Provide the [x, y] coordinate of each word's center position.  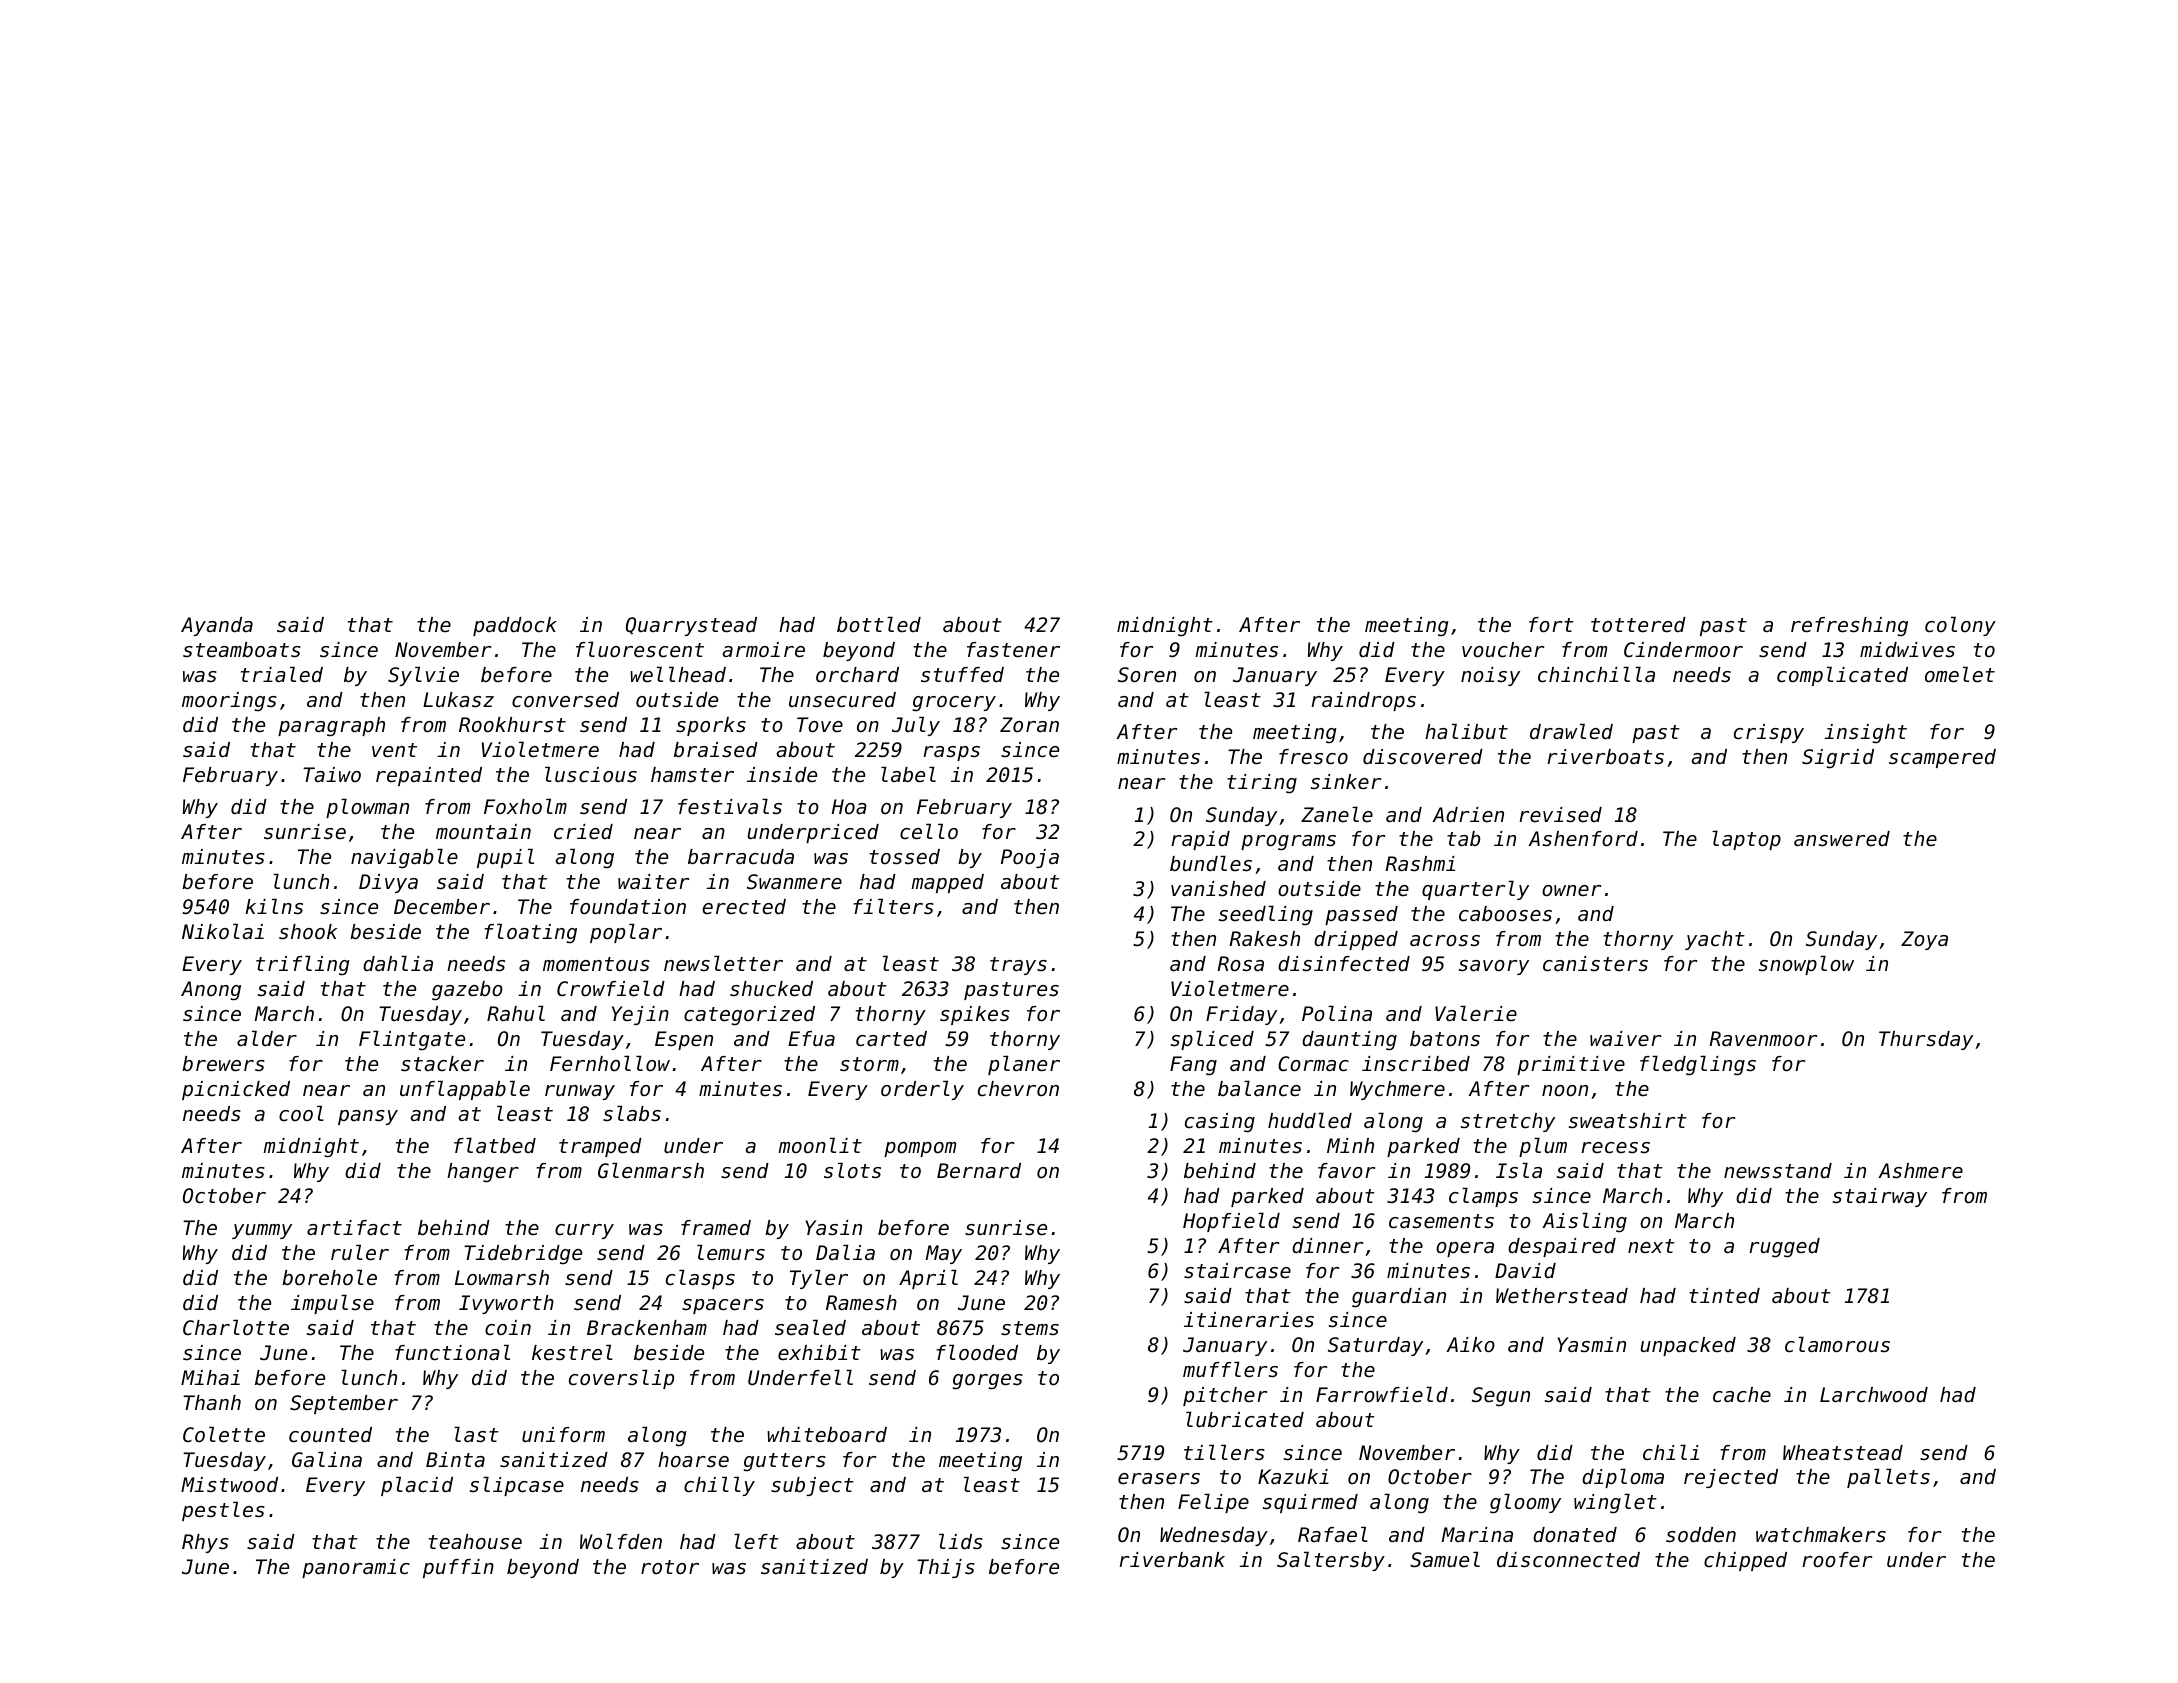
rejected [1731, 1478]
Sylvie [423, 676]
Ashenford [1583, 839]
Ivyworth [506, 1304]
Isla [1519, 1170]
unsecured [842, 700]
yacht [1715, 940]
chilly [719, 1486]
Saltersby [1331, 1561]
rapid [1200, 840]
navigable [404, 858]
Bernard [979, 1171]
